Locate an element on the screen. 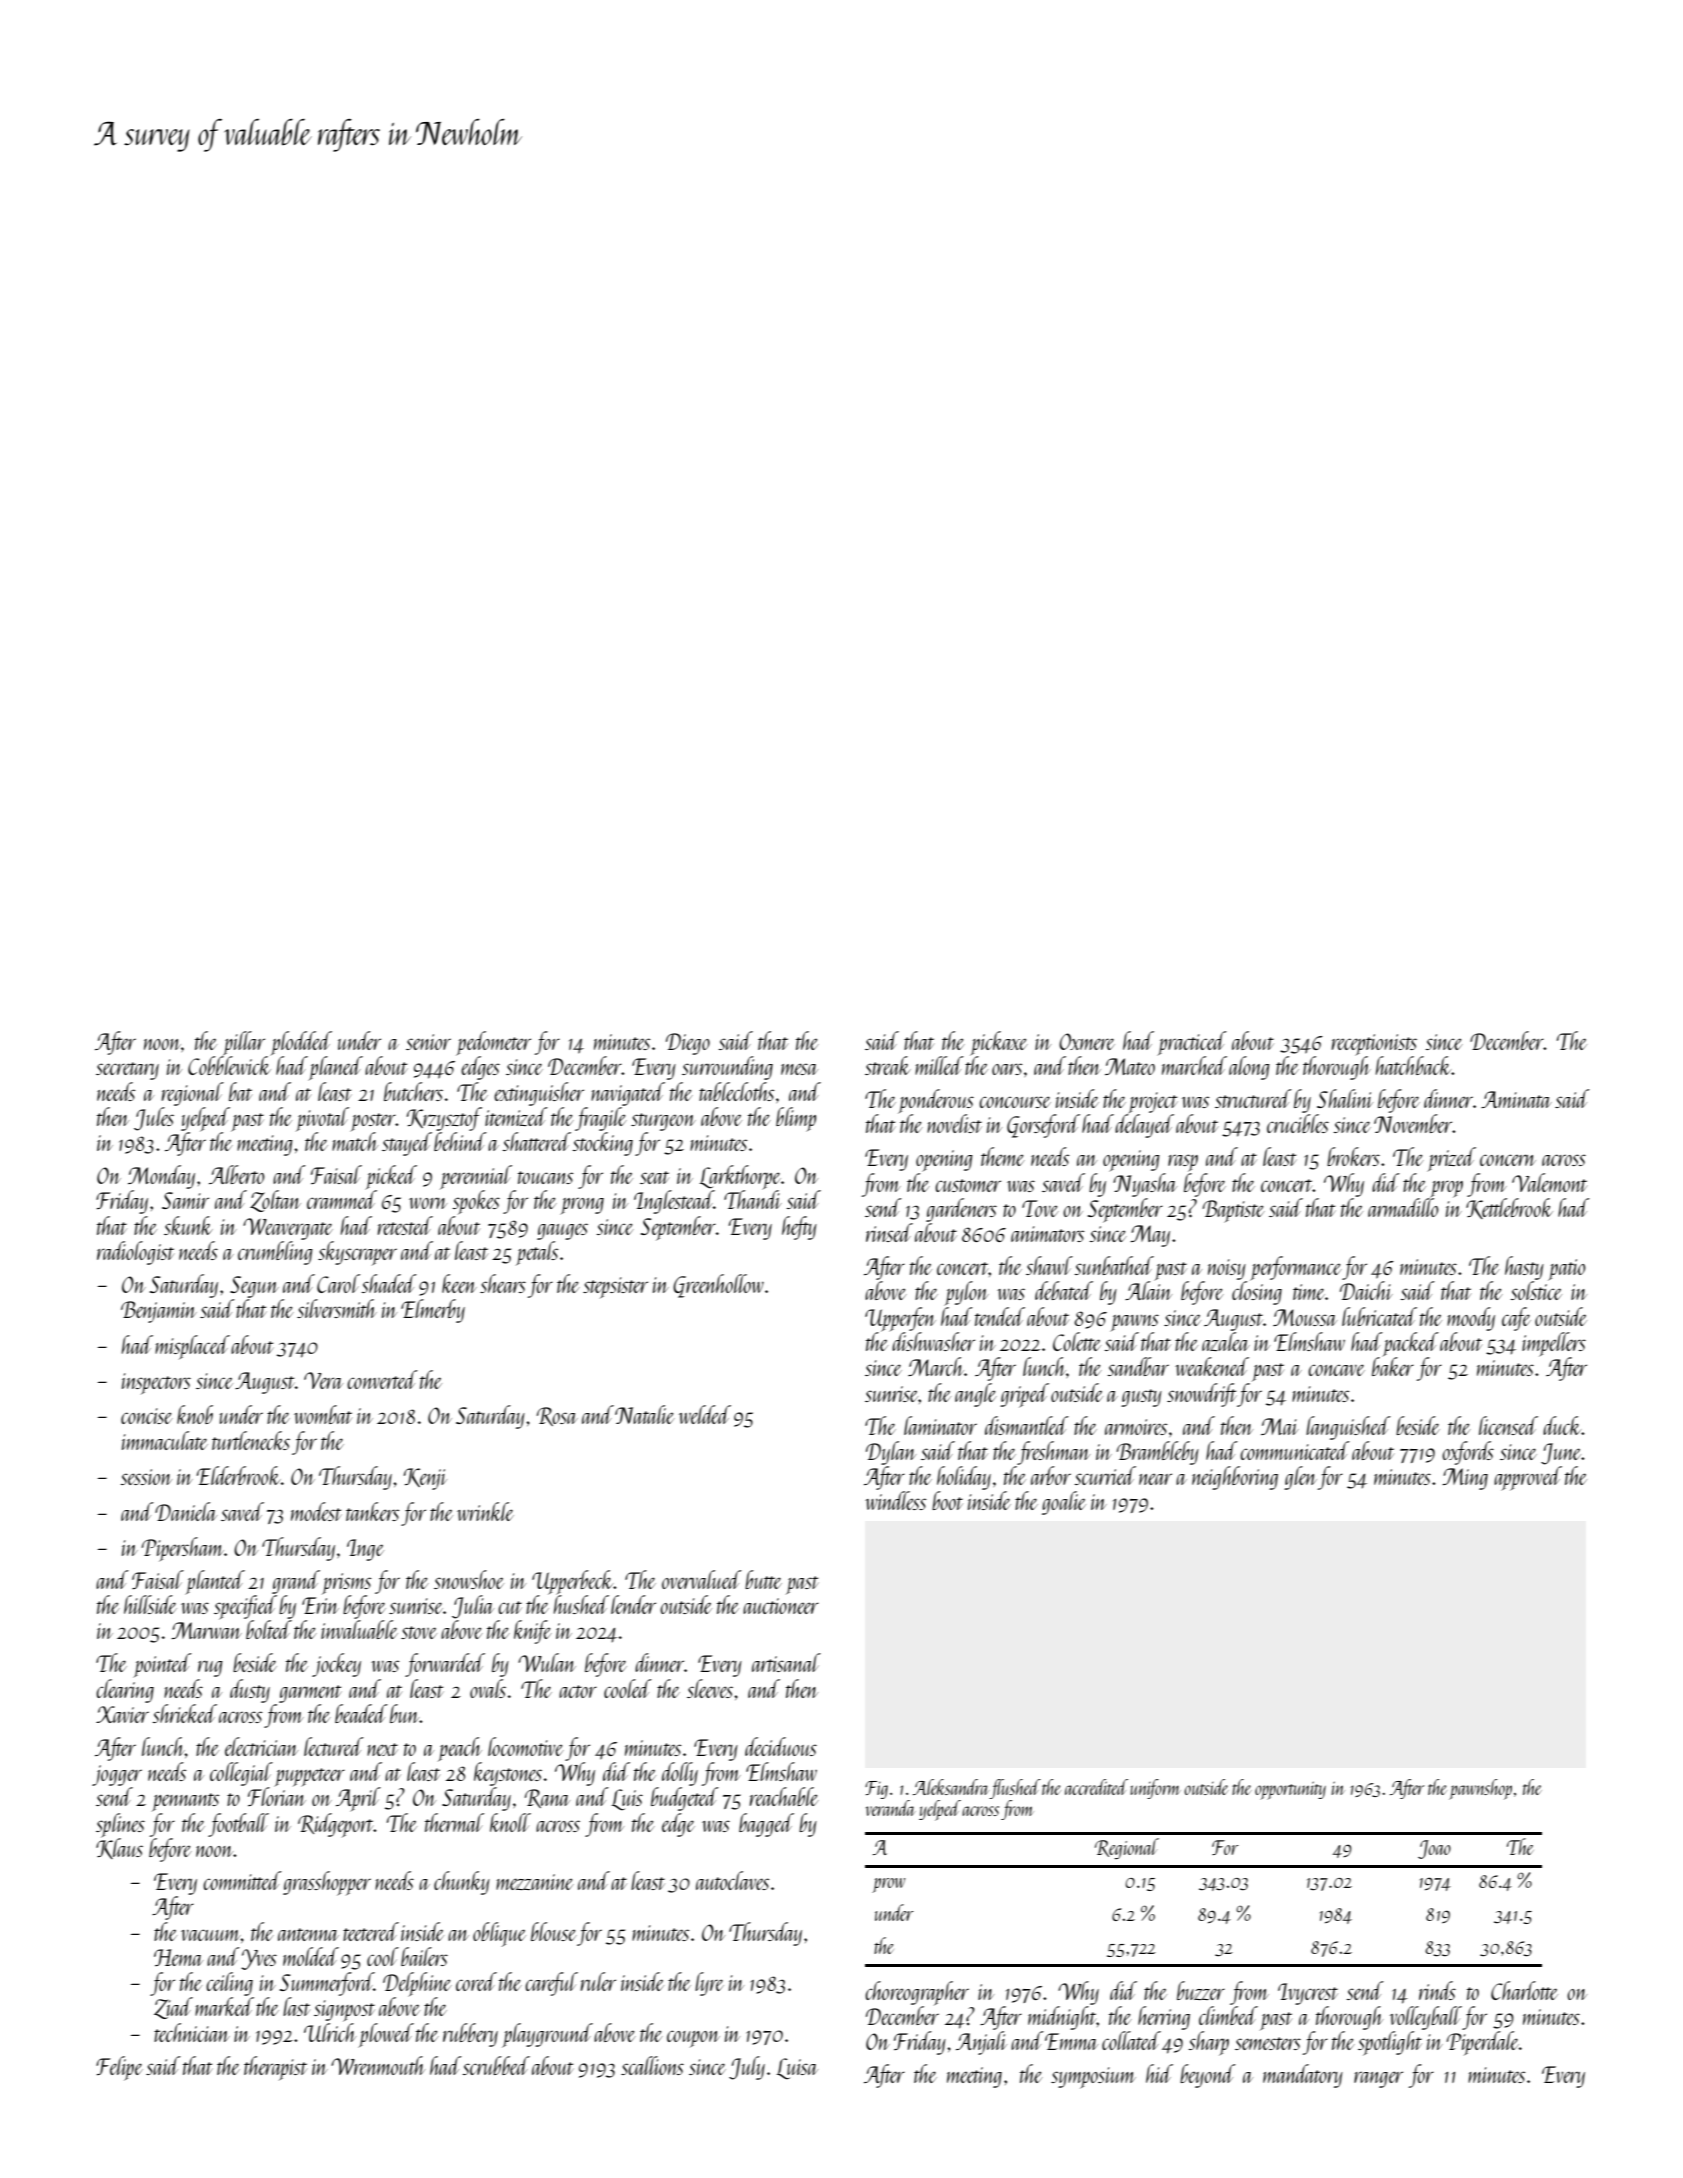 The height and width of the screenshot is (2178, 1683). Wulan is located at coordinates (547, 1662).
